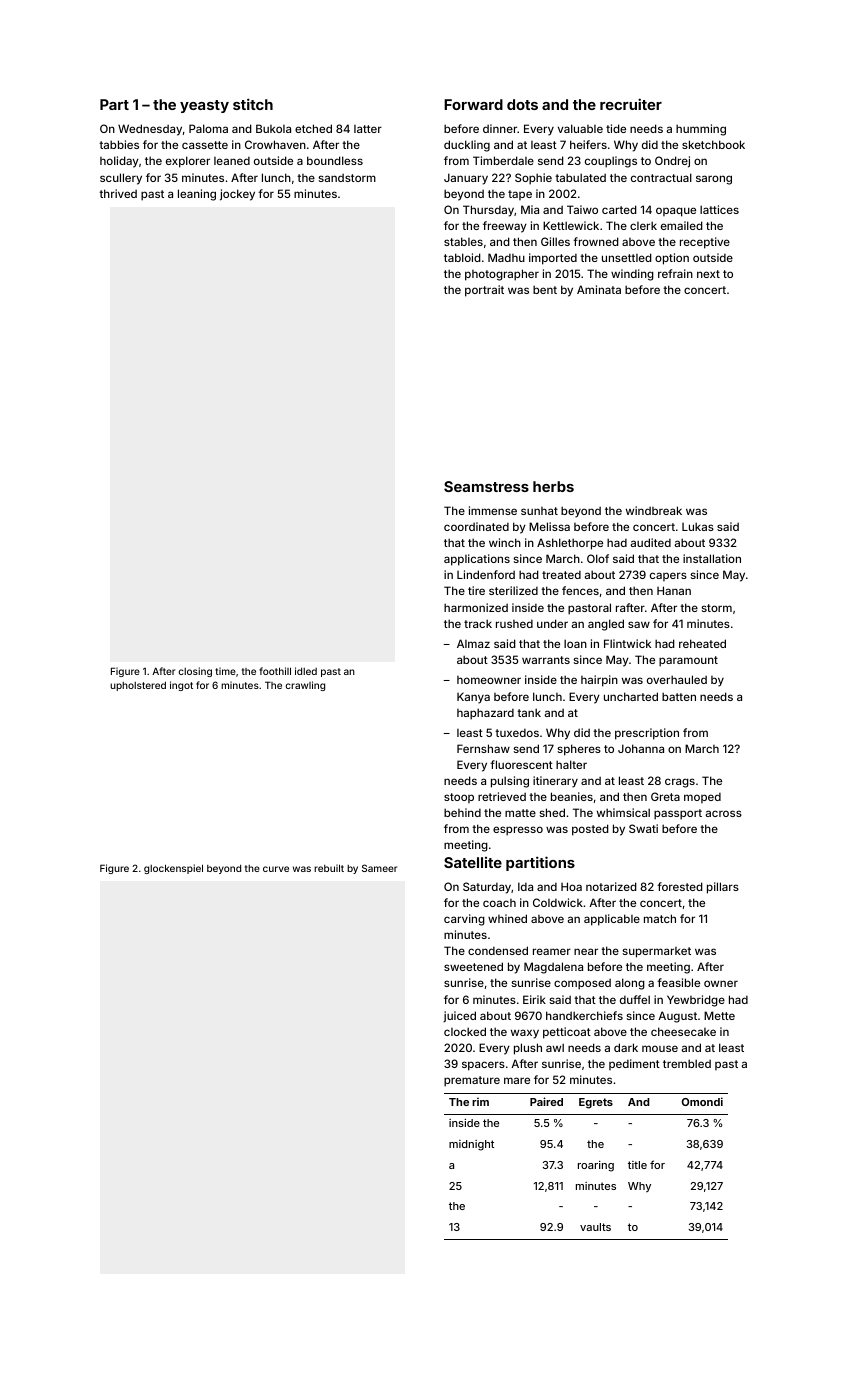  I want to click on reheated, so click(702, 643).
